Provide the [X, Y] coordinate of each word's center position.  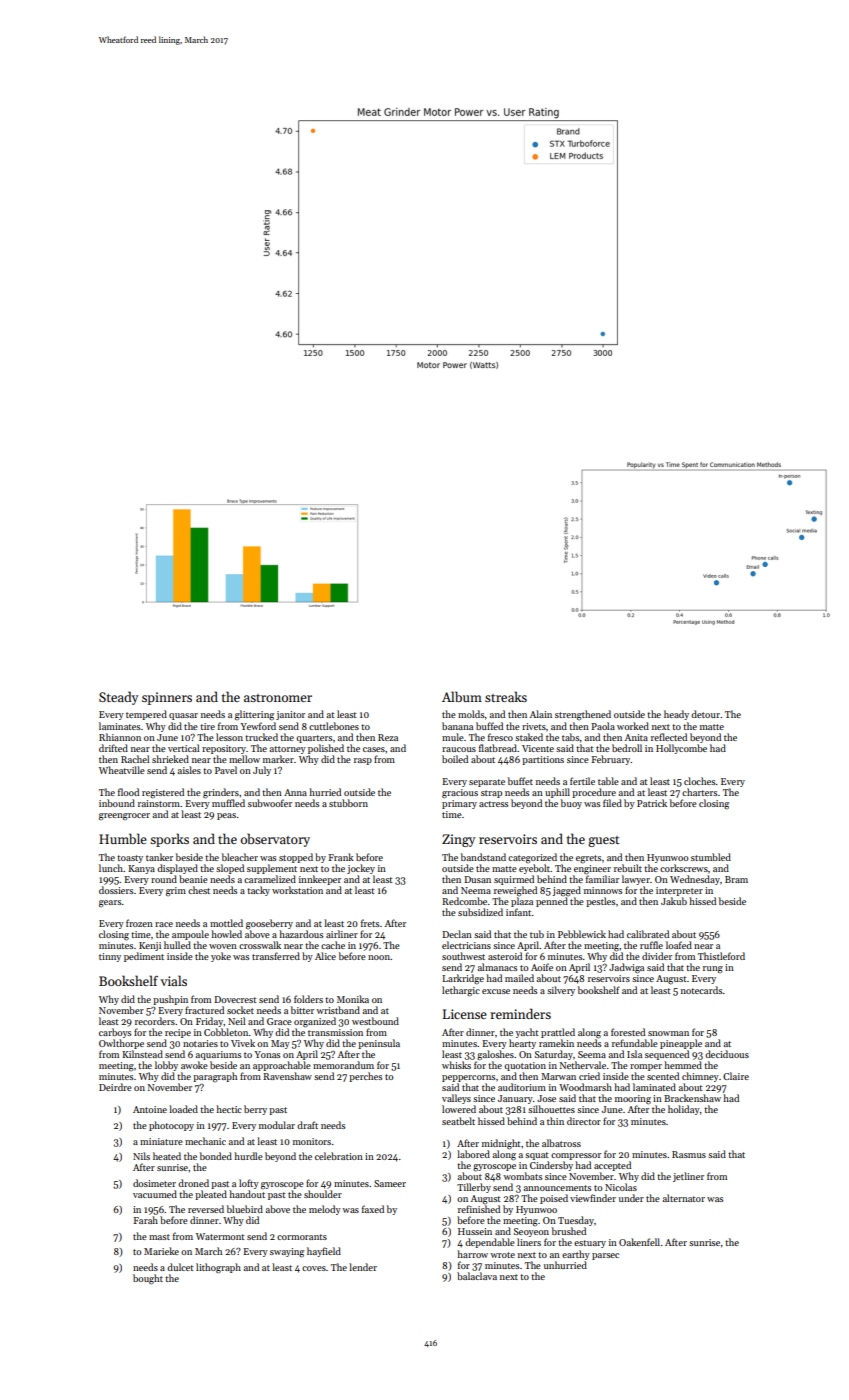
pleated [211, 1195]
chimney [700, 1077]
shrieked [170, 759]
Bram [736, 879]
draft [307, 1125]
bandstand [483, 857]
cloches [699, 781]
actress [493, 804]
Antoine [150, 1109]
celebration [339, 1156]
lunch [111, 868]
